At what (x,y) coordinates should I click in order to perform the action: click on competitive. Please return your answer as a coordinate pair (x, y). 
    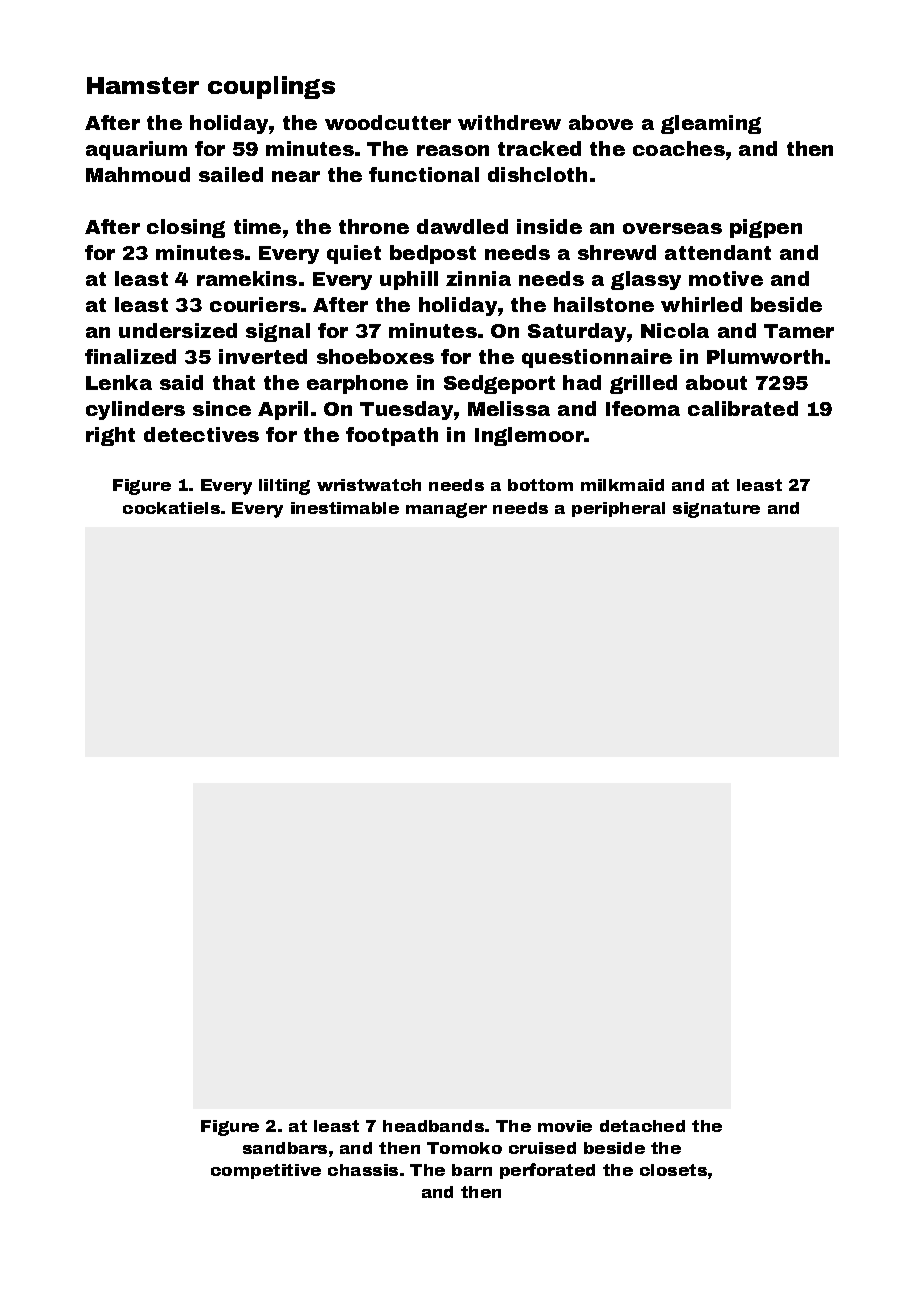
    Looking at the image, I should click on (266, 1171).
